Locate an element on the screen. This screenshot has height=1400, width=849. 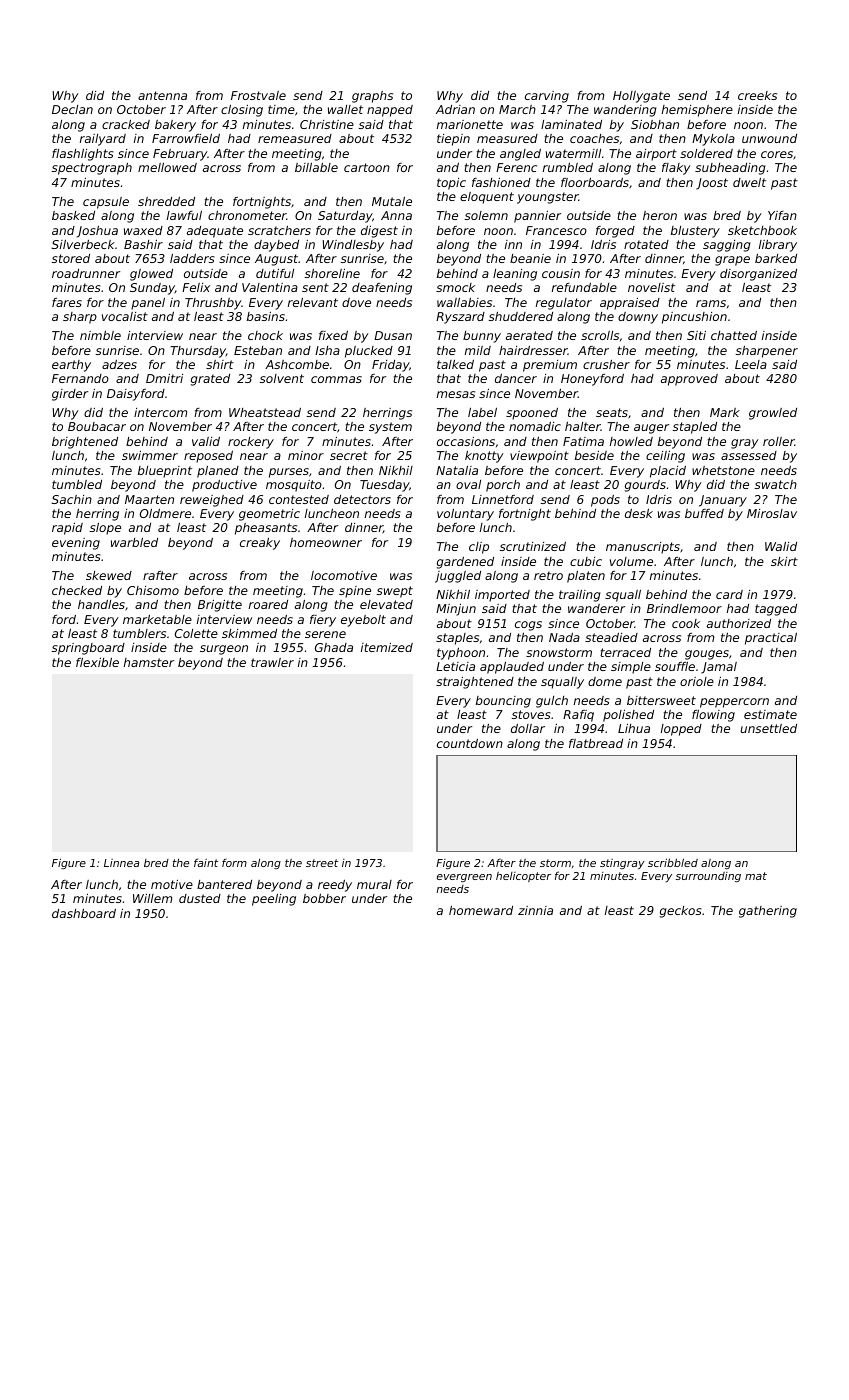
shuddered is located at coordinates (521, 316).
